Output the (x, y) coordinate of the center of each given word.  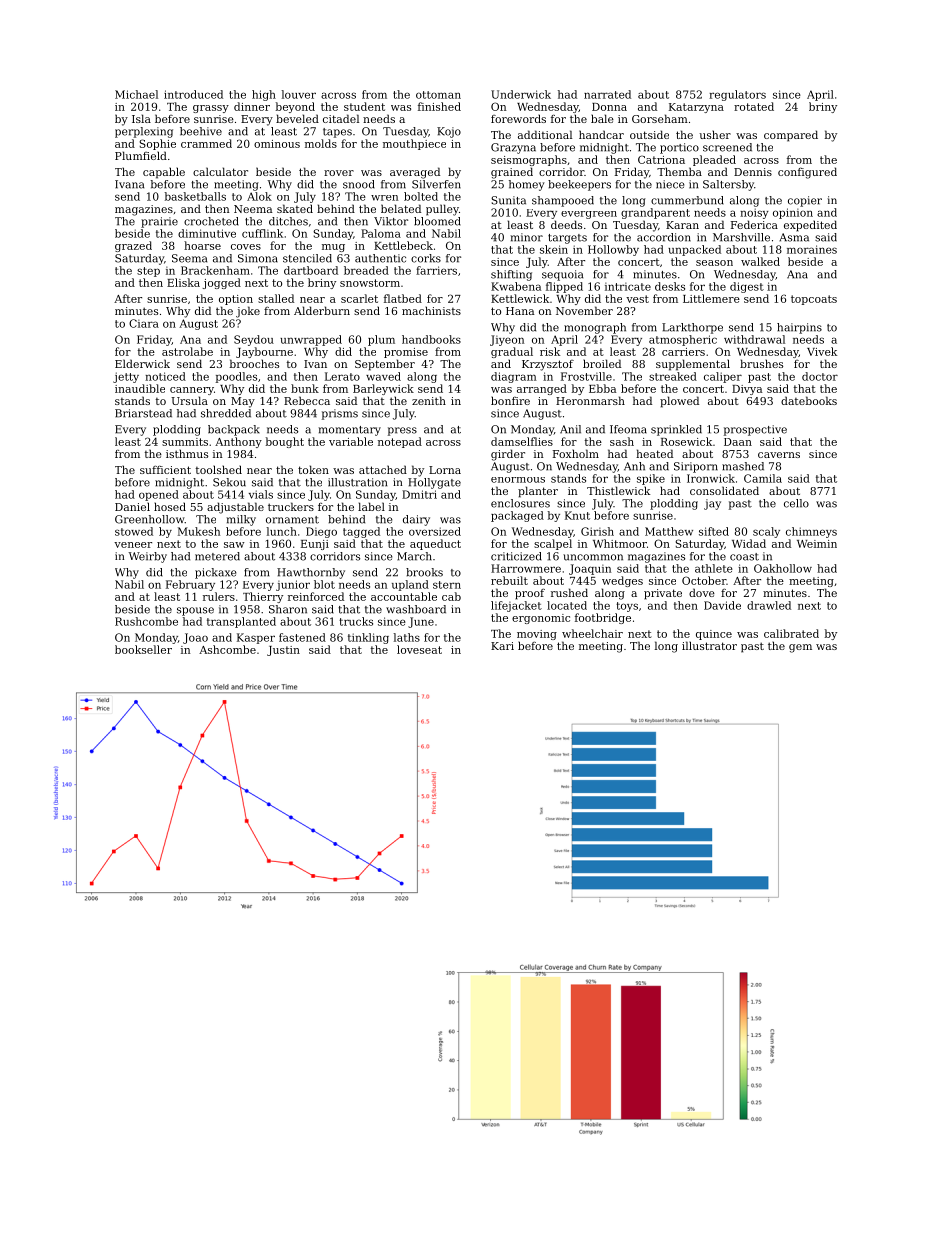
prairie (159, 222)
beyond (295, 107)
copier (805, 201)
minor (527, 237)
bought (285, 442)
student (364, 106)
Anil (570, 429)
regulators (737, 95)
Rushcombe (146, 621)
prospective (755, 430)
